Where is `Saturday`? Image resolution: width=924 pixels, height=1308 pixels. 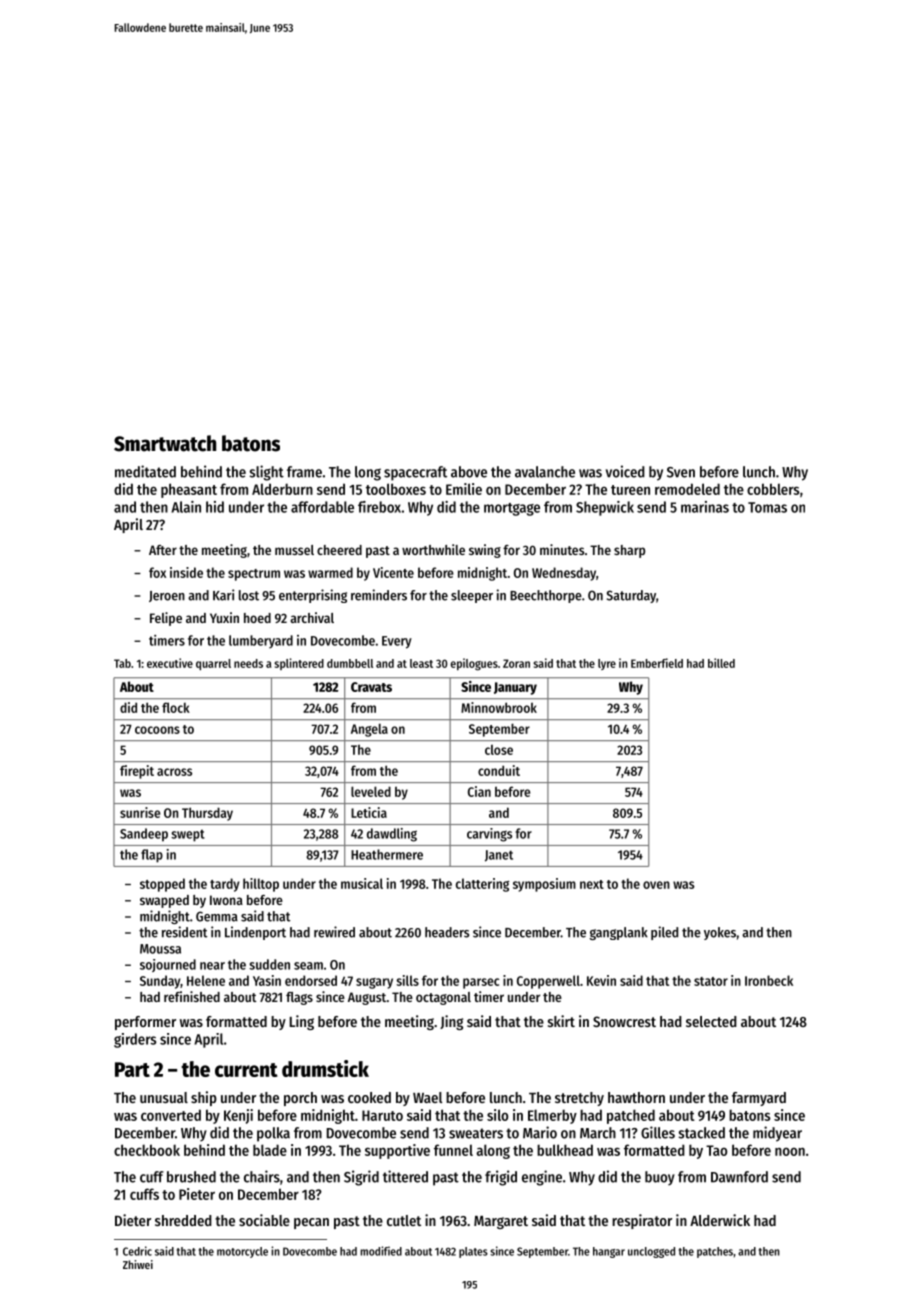
Saturday is located at coordinates (631, 596).
